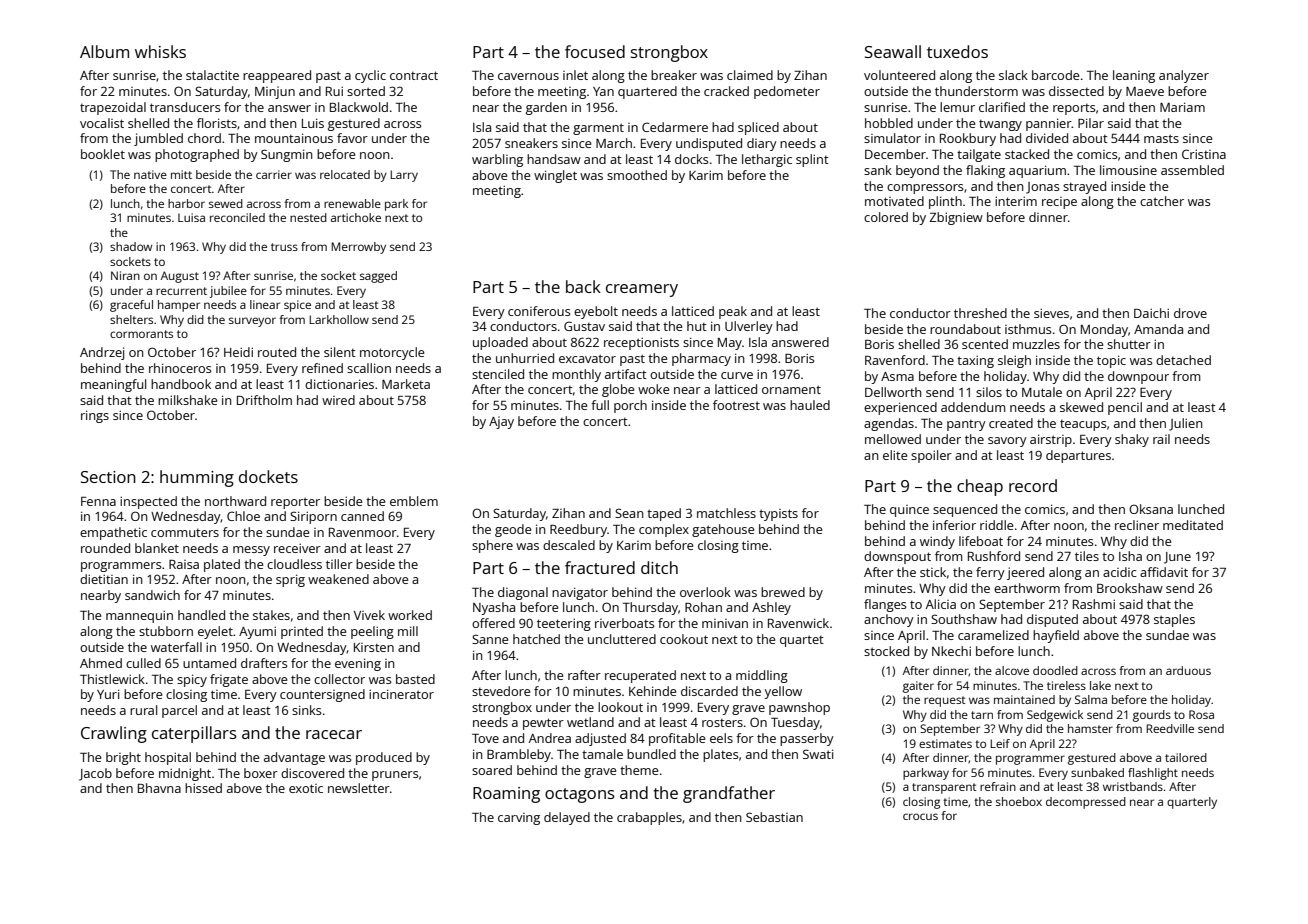  What do you see at coordinates (113, 108) in the screenshot?
I see `trapezoidal` at bounding box center [113, 108].
